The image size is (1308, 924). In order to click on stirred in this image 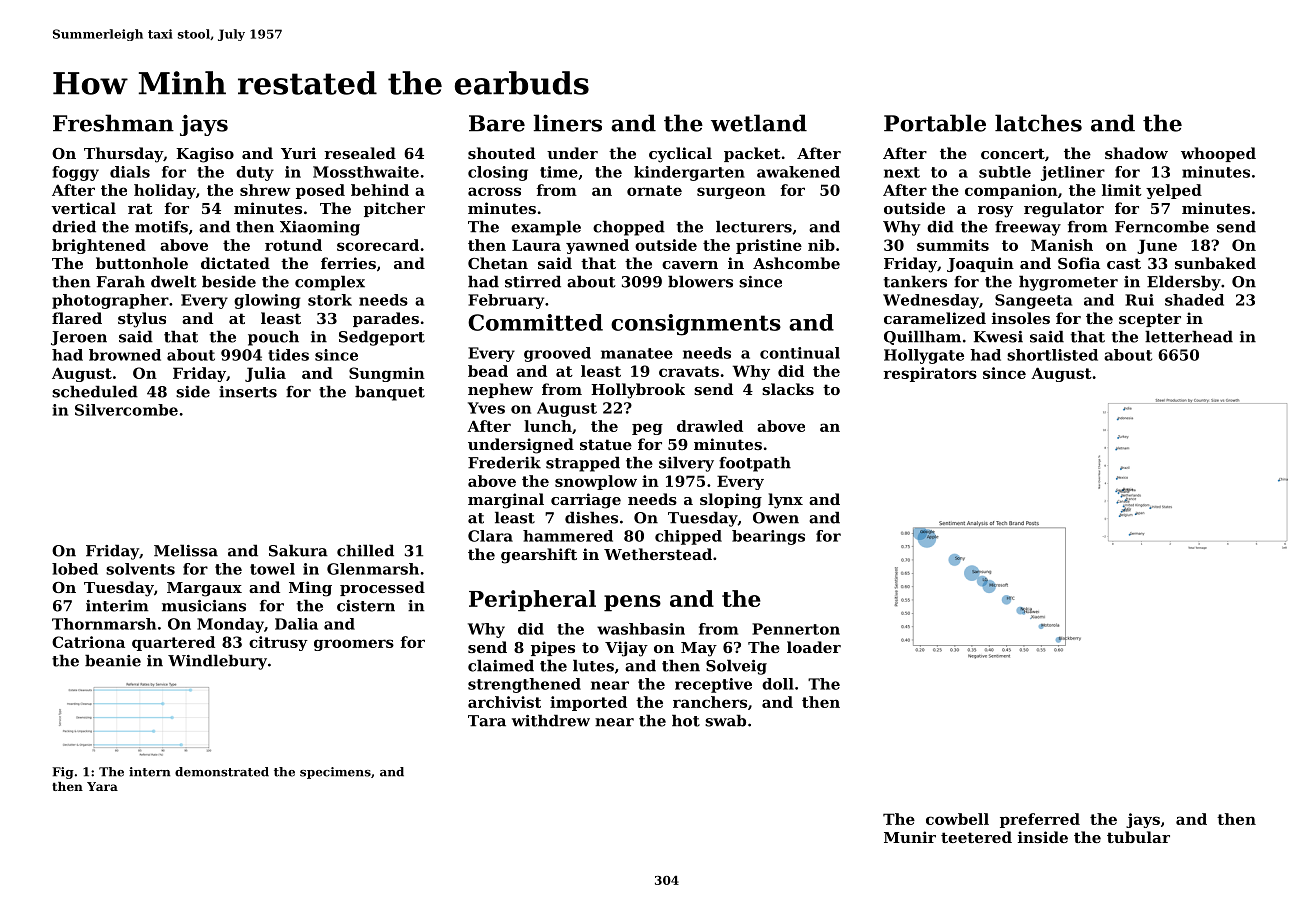, I will do `click(533, 281)`.
